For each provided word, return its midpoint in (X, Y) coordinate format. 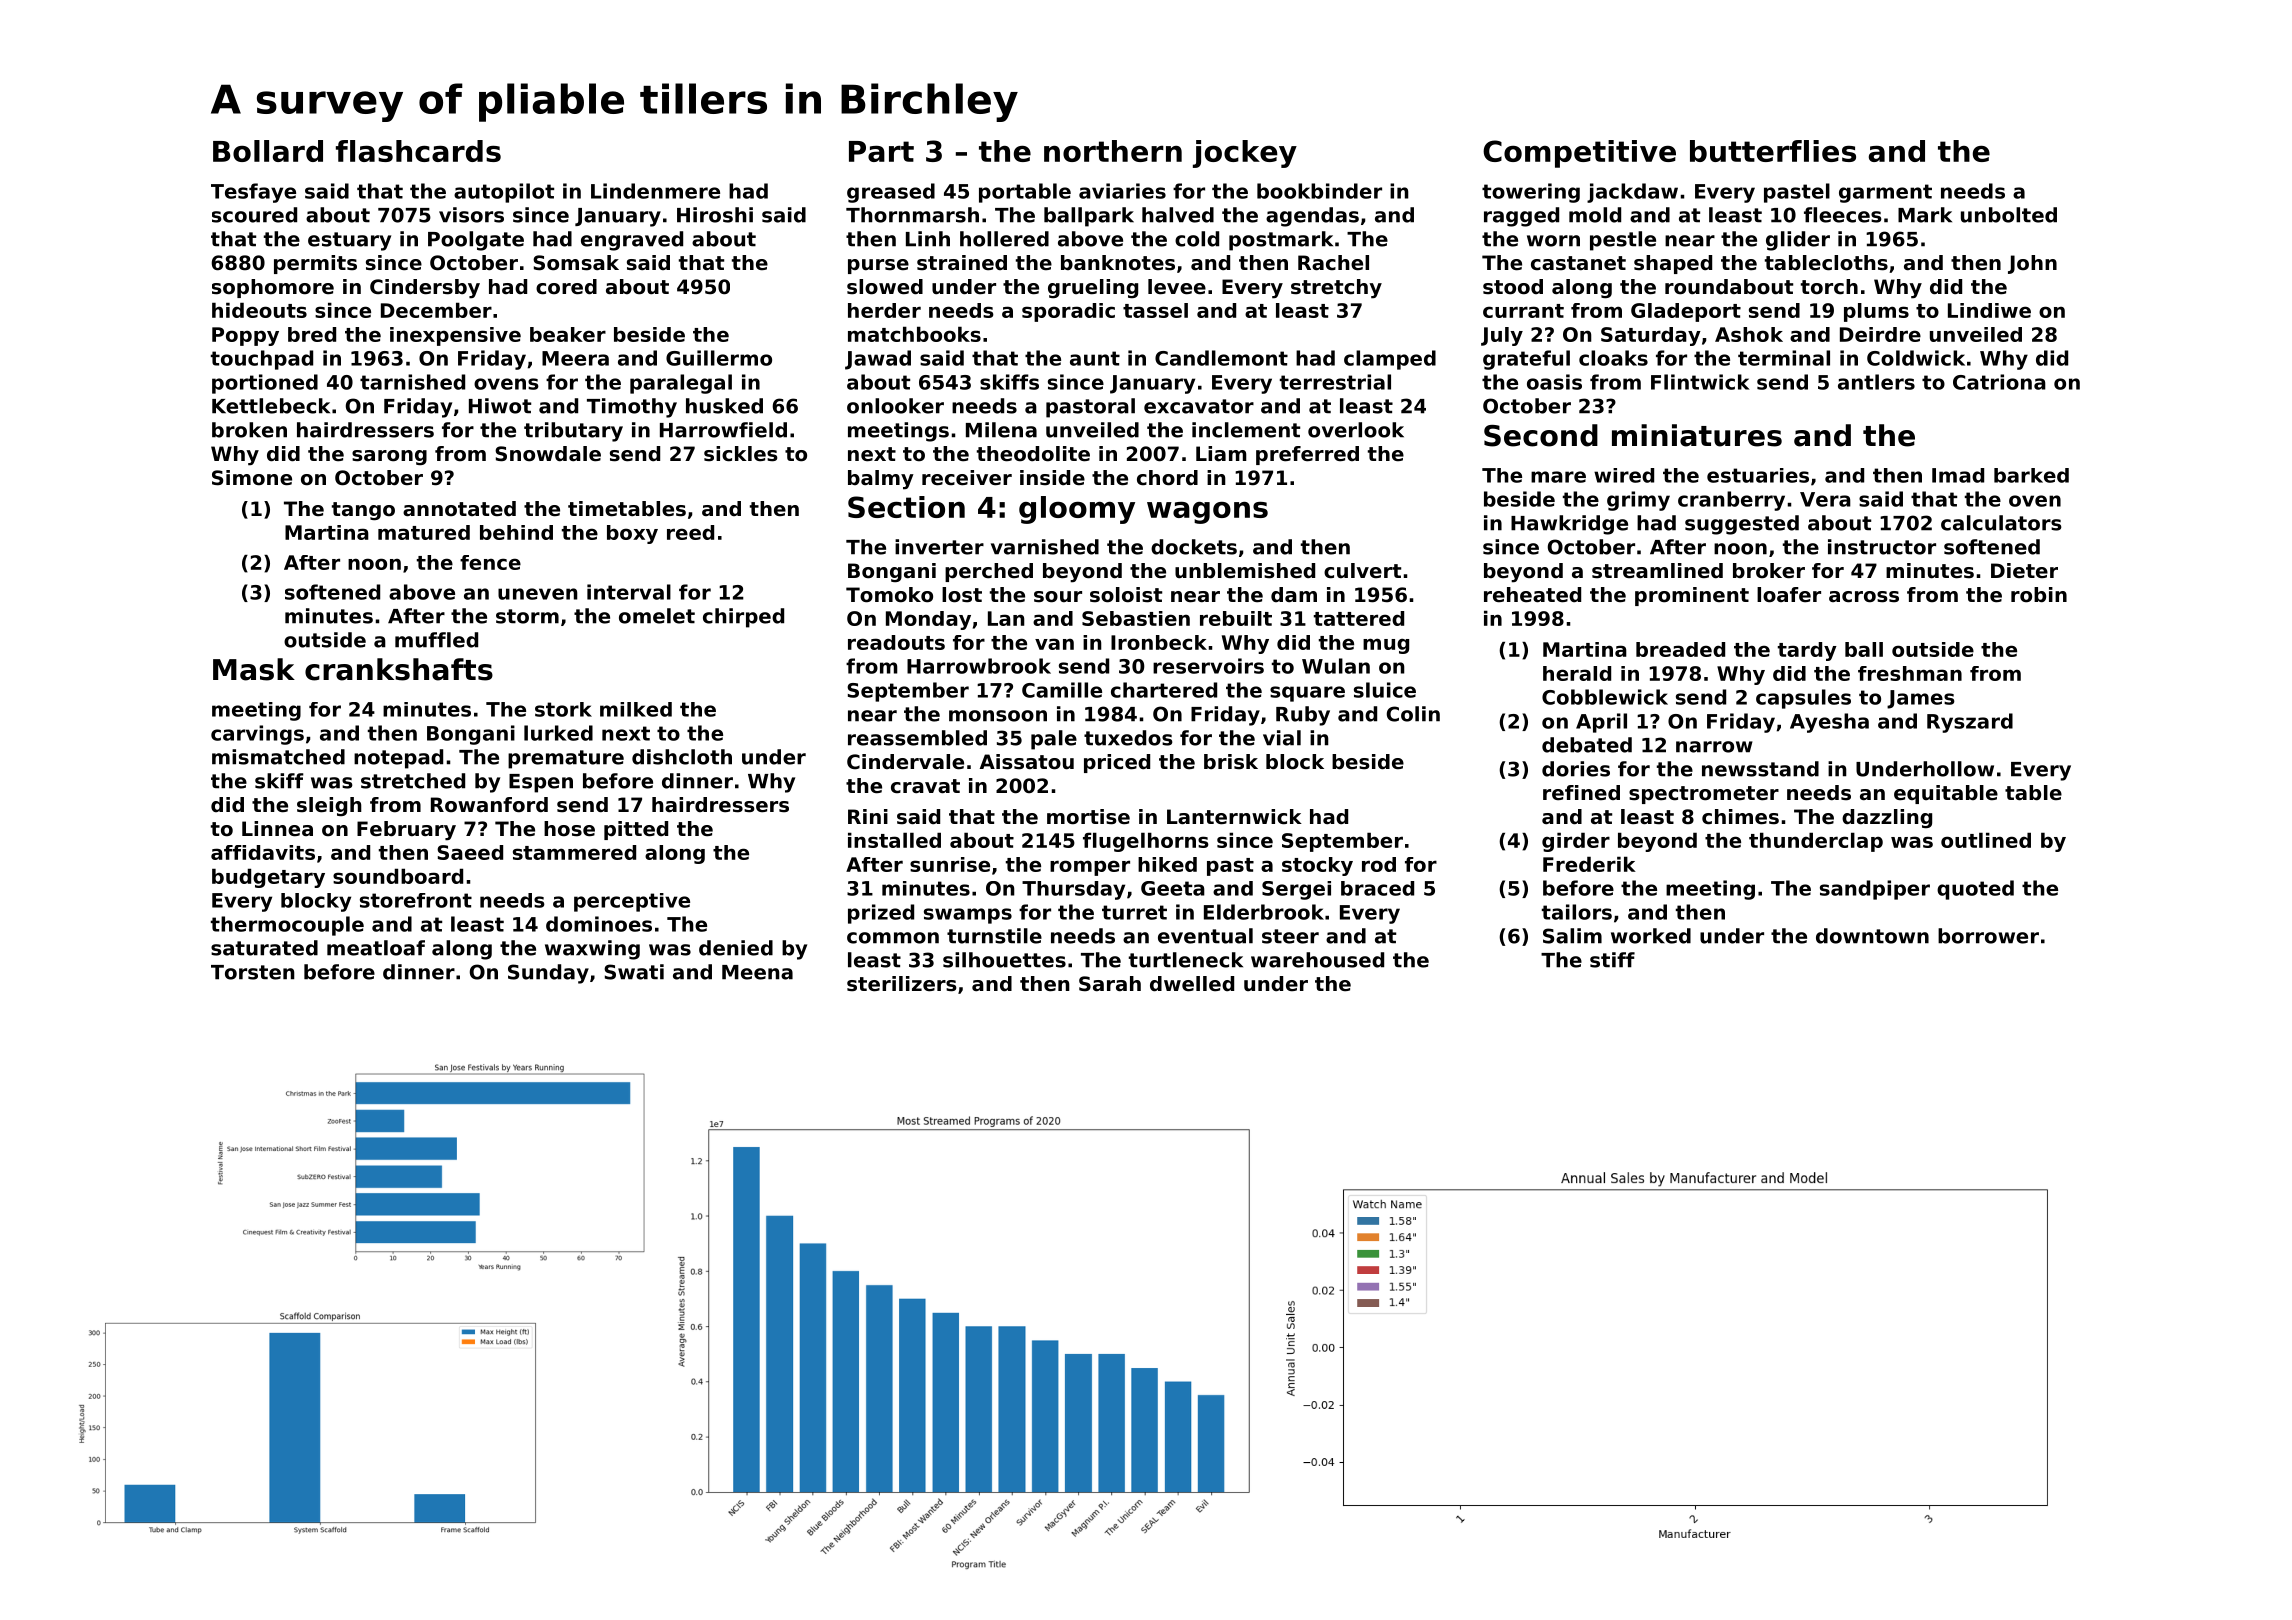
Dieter (2024, 571)
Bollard (268, 151)
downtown (1872, 936)
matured (424, 532)
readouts (896, 642)
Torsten (253, 972)
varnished (1045, 547)
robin (2039, 595)
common (893, 938)
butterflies (1773, 151)
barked (2031, 475)
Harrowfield (723, 430)
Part (881, 151)
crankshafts (399, 669)
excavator (1199, 406)
